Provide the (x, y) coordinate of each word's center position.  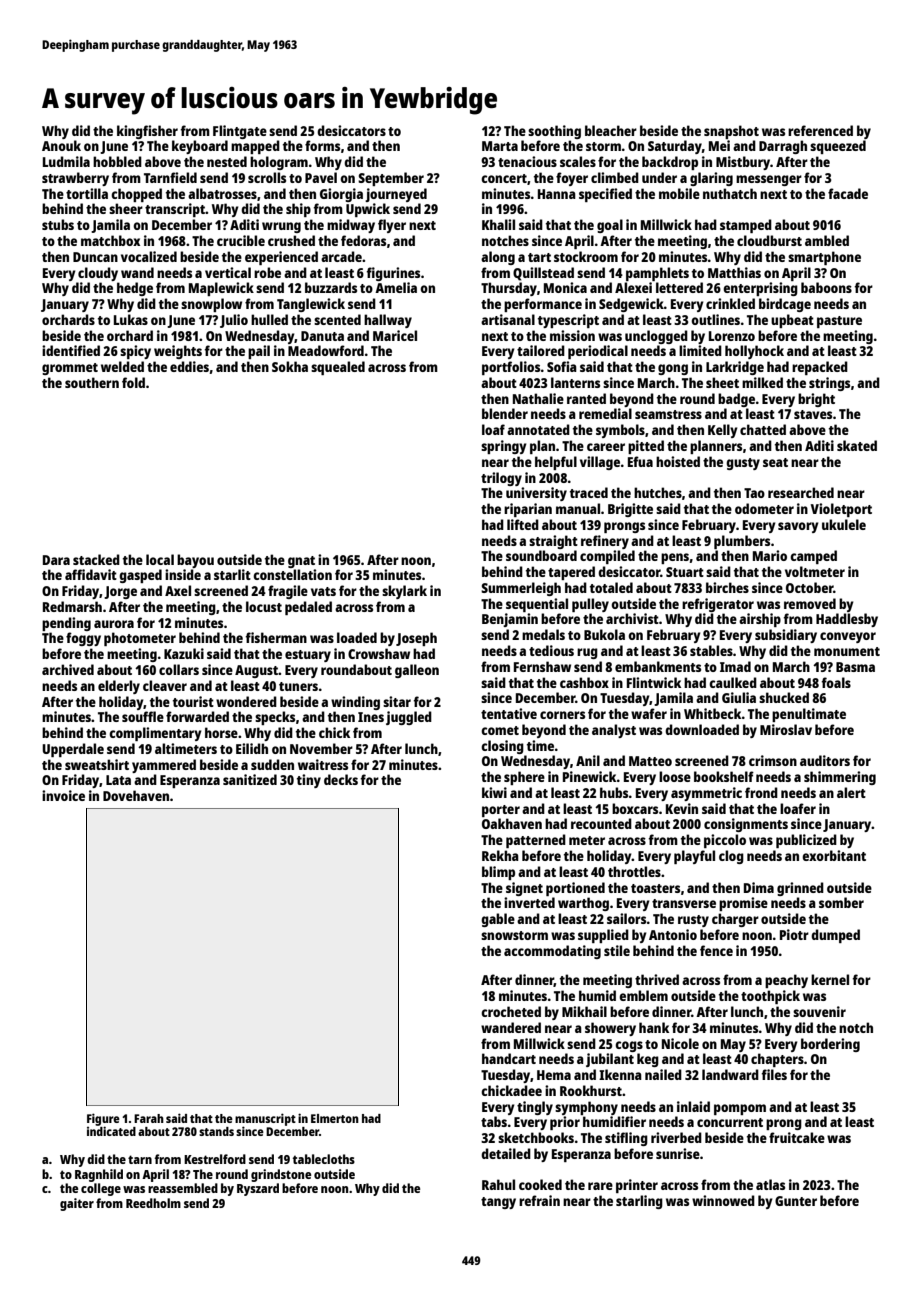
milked (762, 382)
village (600, 463)
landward (730, 1074)
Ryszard (258, 1189)
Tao (754, 493)
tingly (535, 1108)
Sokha (290, 366)
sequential (537, 605)
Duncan (95, 257)
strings (829, 384)
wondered (246, 701)
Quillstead (543, 274)
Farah (149, 1118)
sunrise (678, 1153)
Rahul (498, 1184)
